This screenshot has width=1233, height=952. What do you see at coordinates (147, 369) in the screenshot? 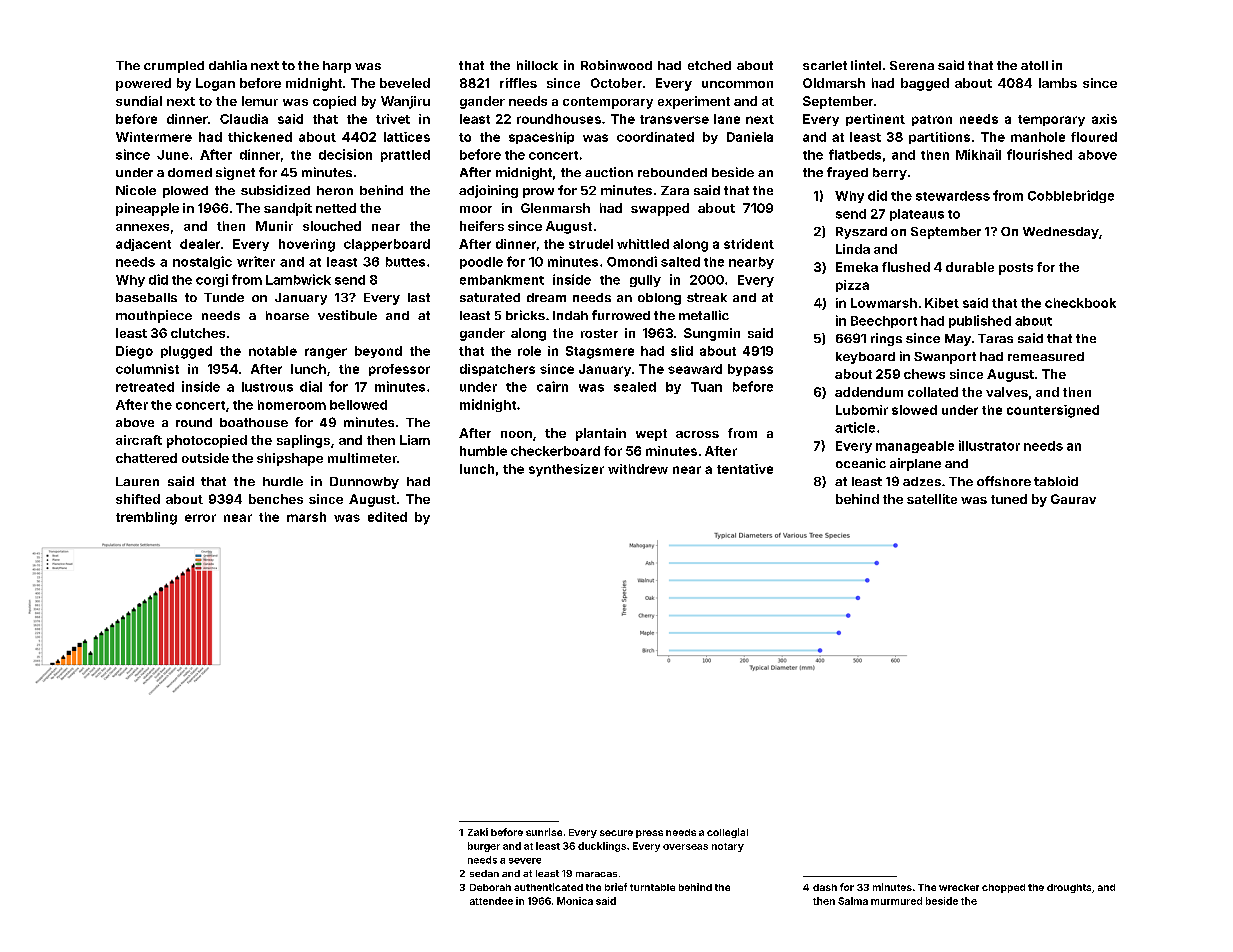
I see `columnist` at bounding box center [147, 369].
